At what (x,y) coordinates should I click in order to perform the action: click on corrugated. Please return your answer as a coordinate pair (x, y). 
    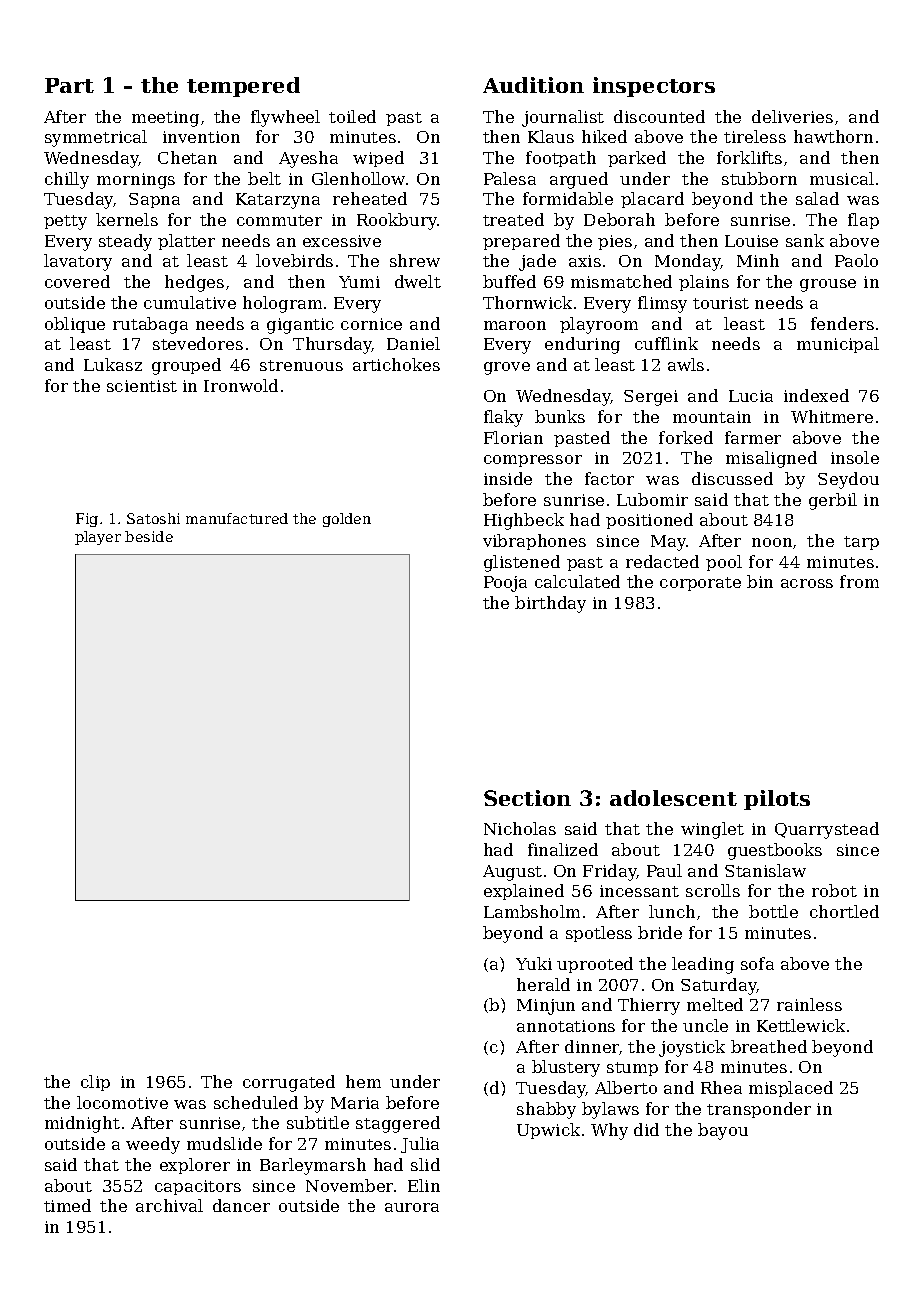
    Looking at the image, I should click on (289, 1083).
